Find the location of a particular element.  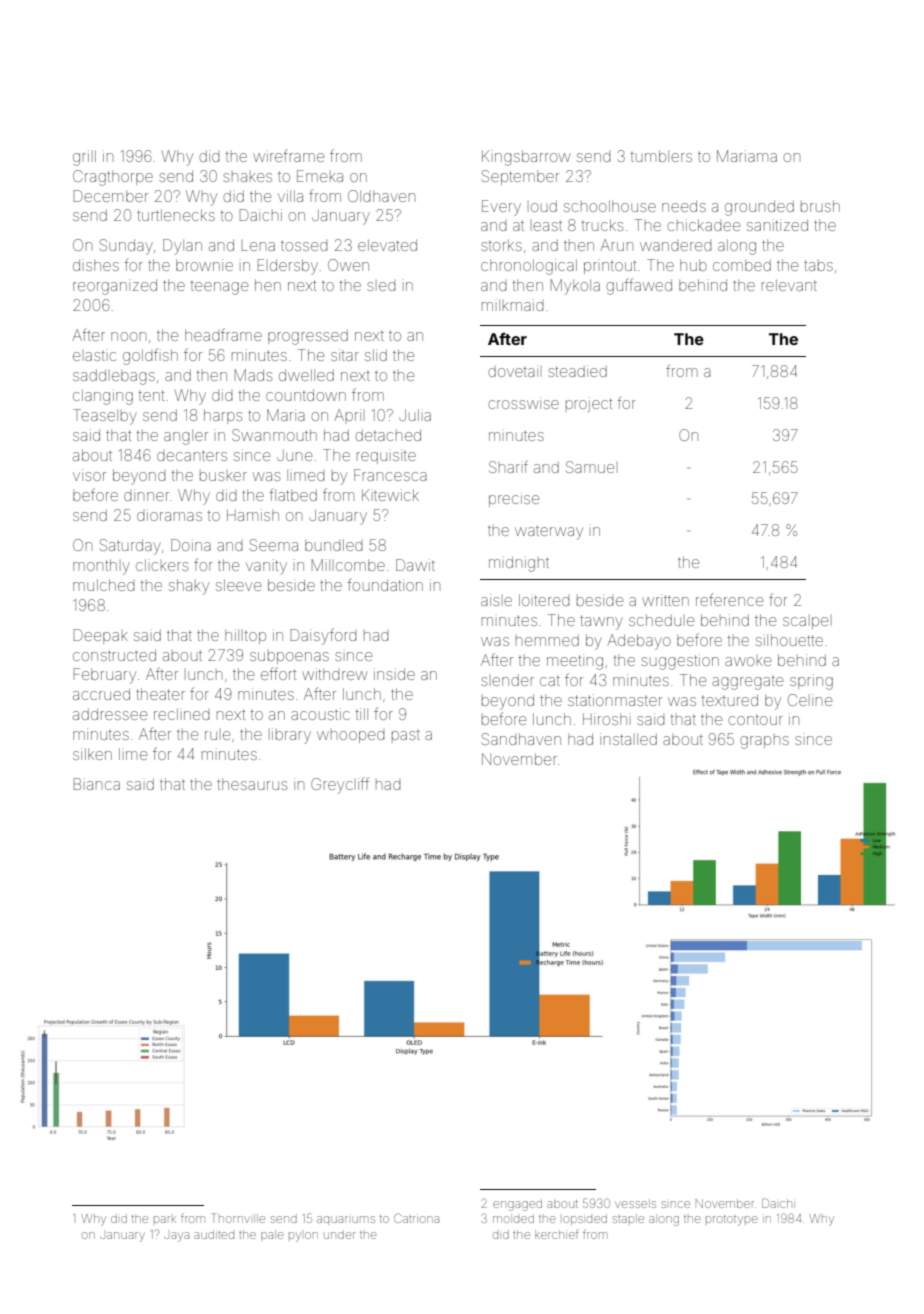

Dawit is located at coordinates (415, 565).
